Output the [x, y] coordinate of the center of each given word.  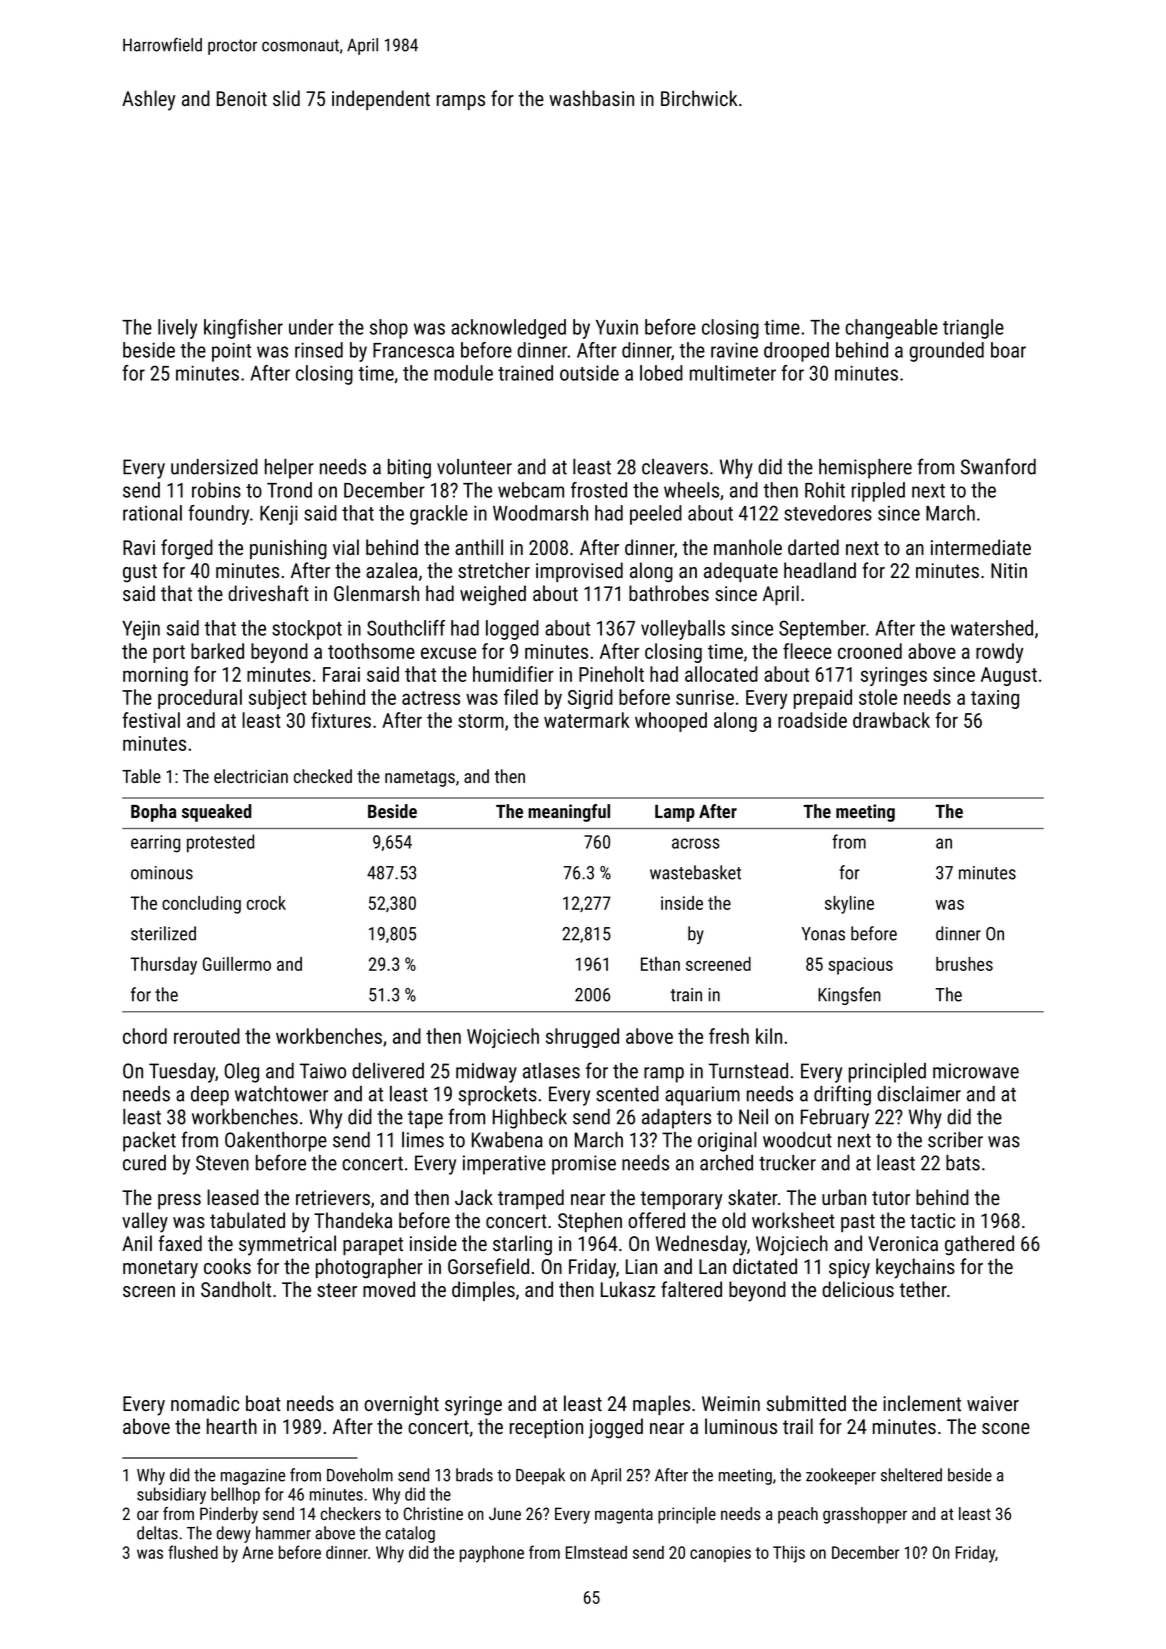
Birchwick [699, 98]
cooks [227, 1266]
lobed [661, 373]
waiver [993, 1403]
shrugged [582, 1038]
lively [177, 329]
